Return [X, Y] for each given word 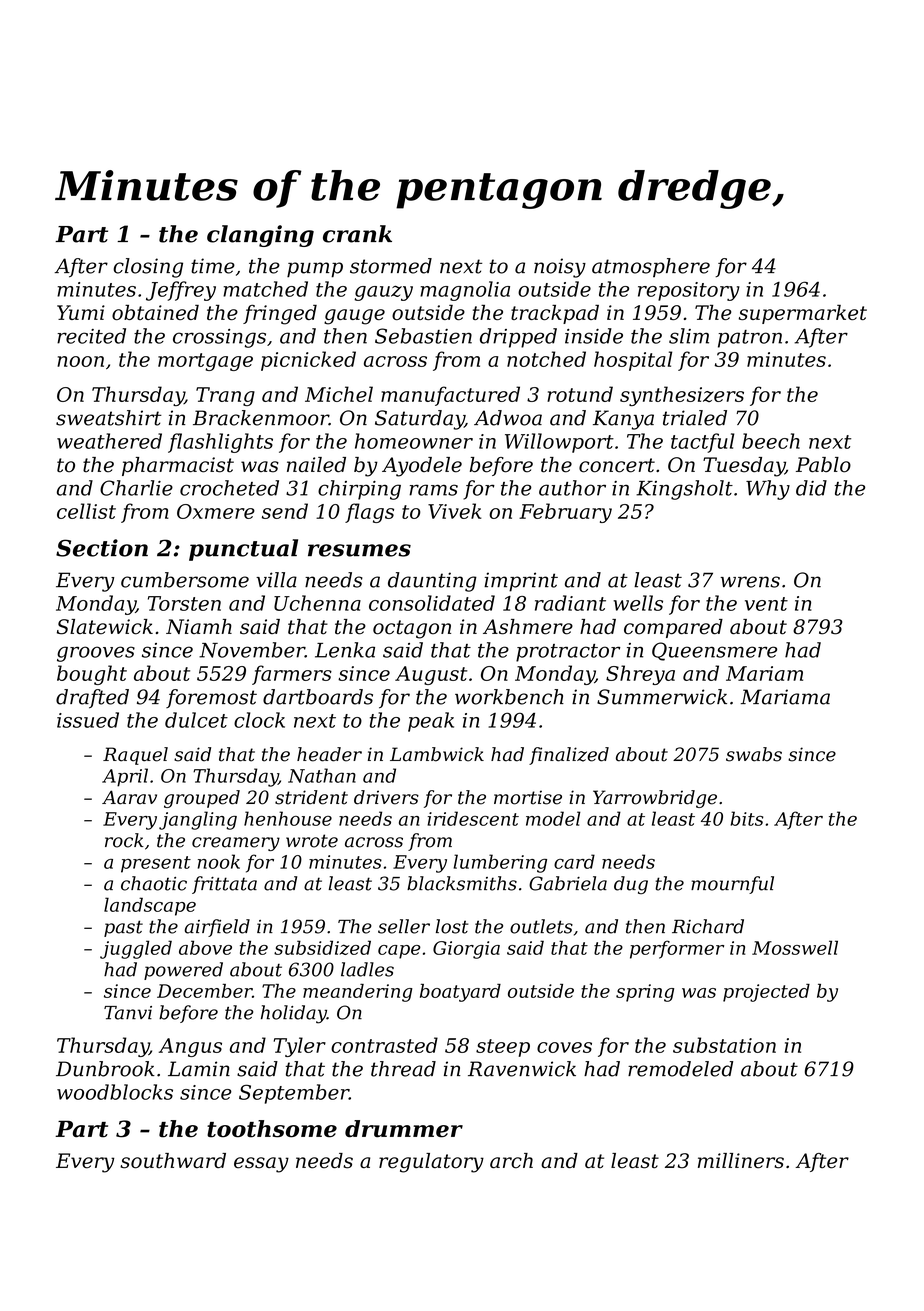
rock [124, 840]
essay [261, 1165]
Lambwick [437, 754]
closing [148, 268]
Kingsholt [684, 490]
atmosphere [651, 267]
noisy [560, 268]
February [565, 513]
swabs [754, 754]
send [285, 511]
